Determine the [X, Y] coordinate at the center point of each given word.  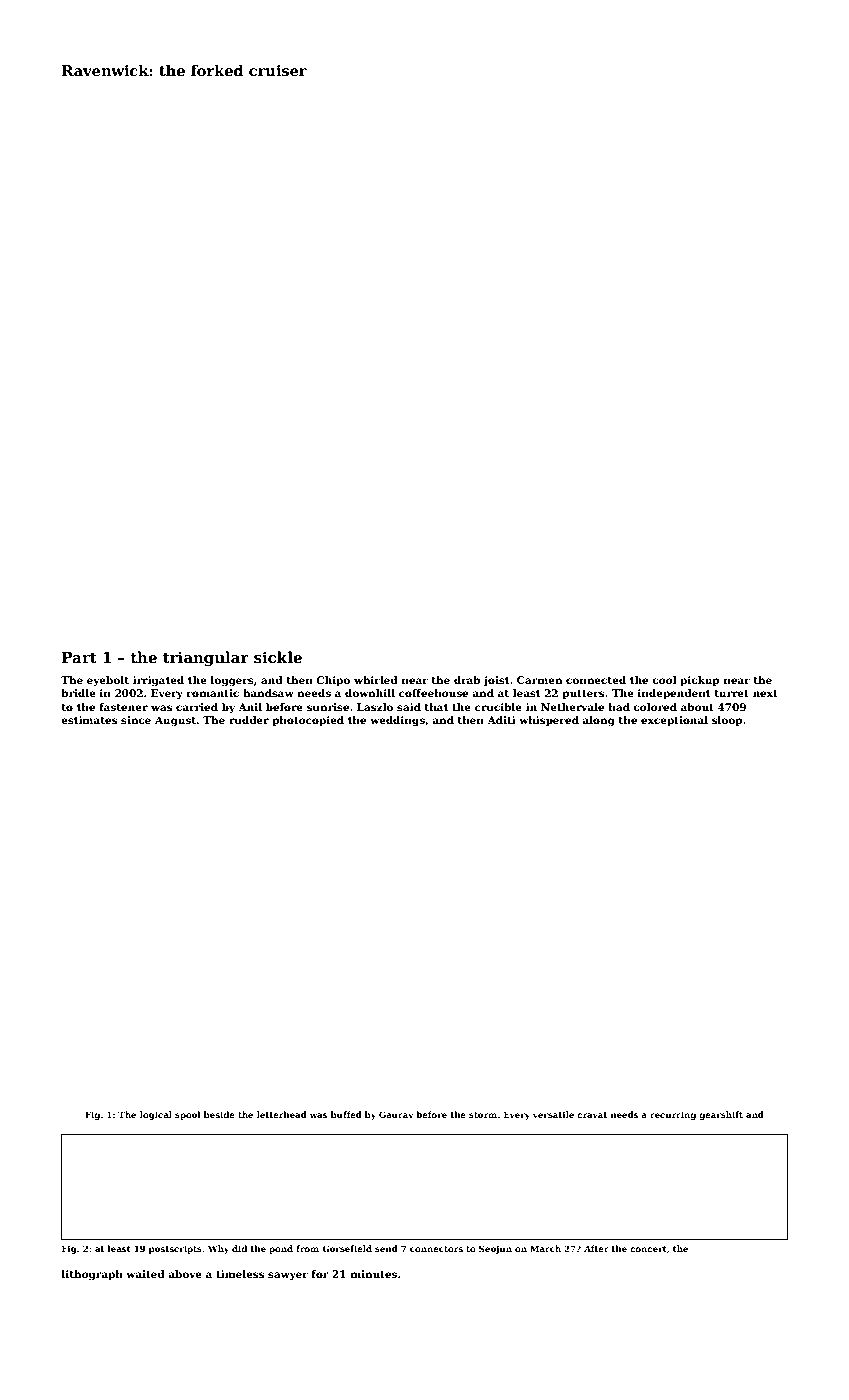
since [136, 720]
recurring [673, 1115]
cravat [592, 1115]
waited [145, 1274]
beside [219, 1114]
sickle [278, 657]
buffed [346, 1114]
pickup [700, 681]
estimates [89, 720]
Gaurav [396, 1114]
